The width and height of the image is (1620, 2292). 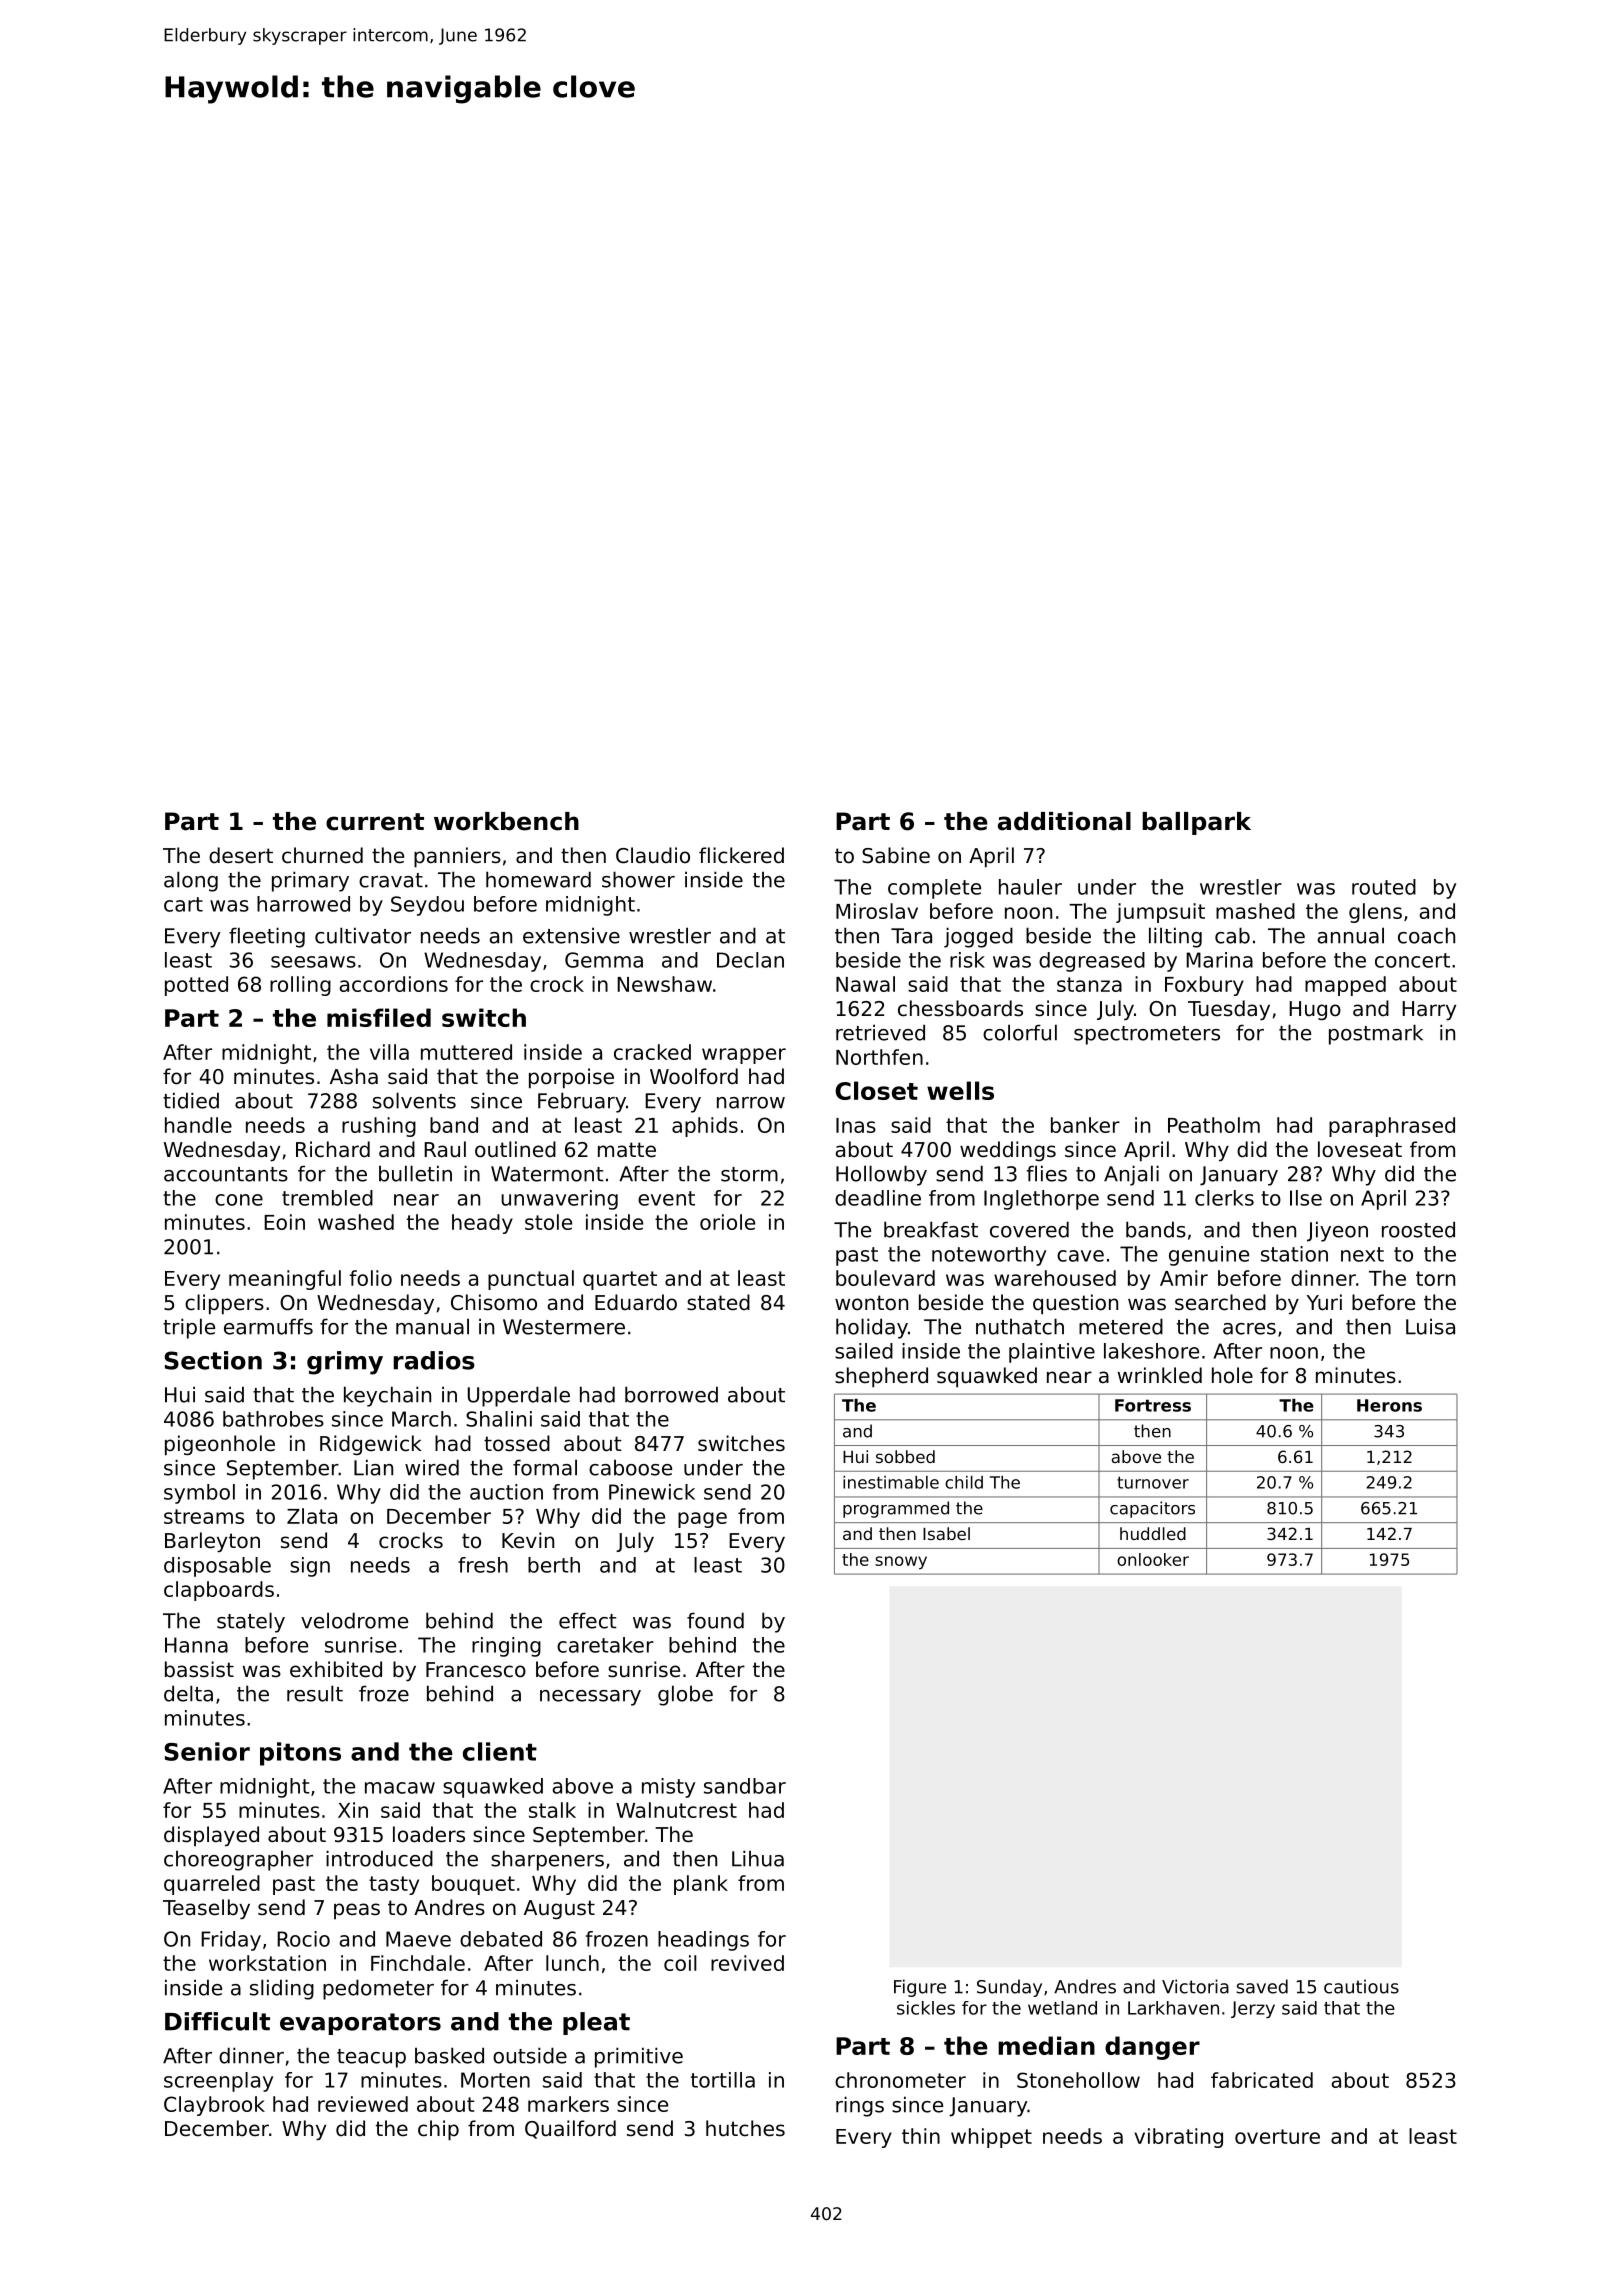 What do you see at coordinates (564, 1327) in the image?
I see `Westermere` at bounding box center [564, 1327].
